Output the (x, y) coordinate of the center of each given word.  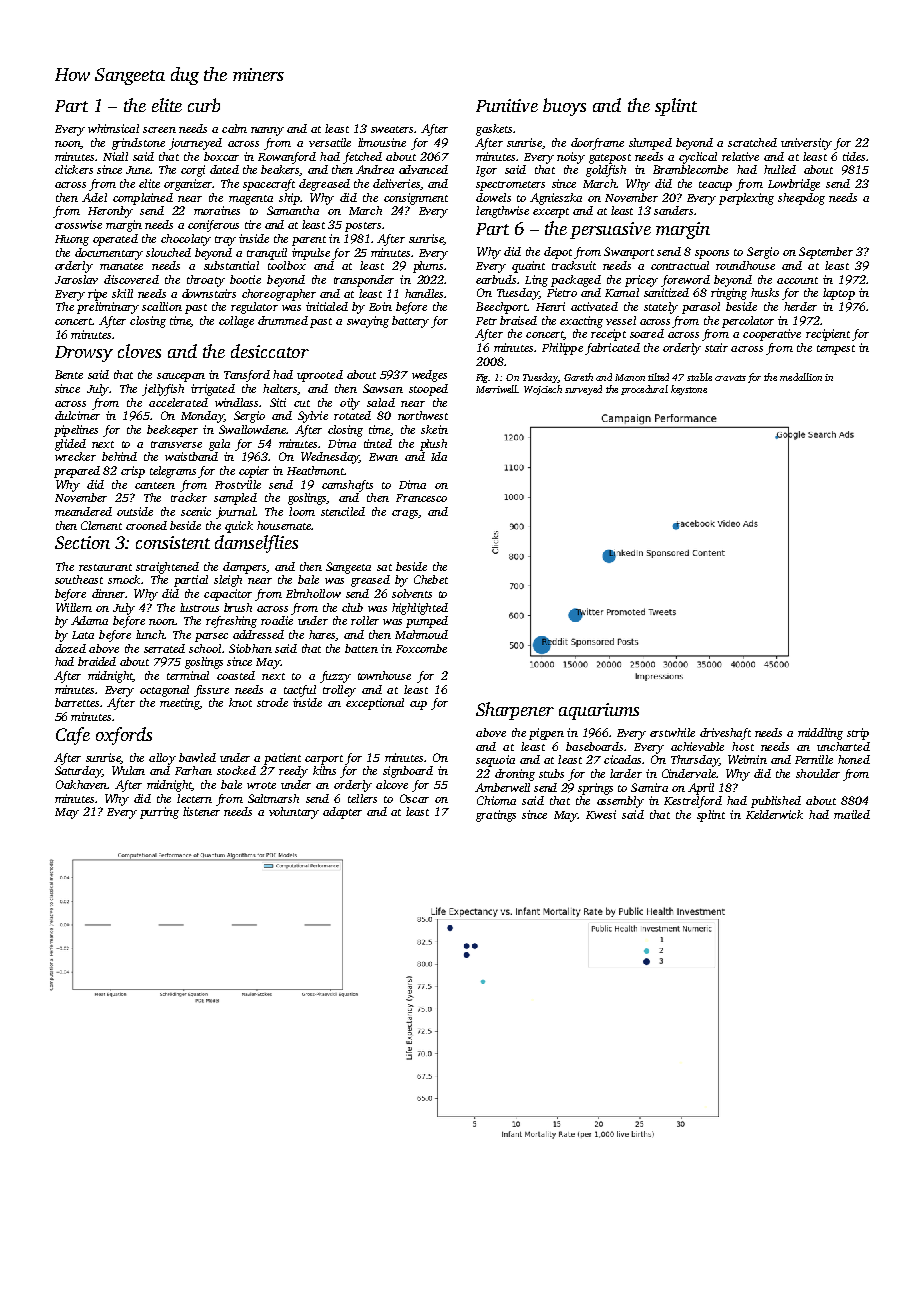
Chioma (496, 800)
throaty (206, 281)
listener (201, 811)
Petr (486, 321)
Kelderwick (774, 814)
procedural (644, 390)
